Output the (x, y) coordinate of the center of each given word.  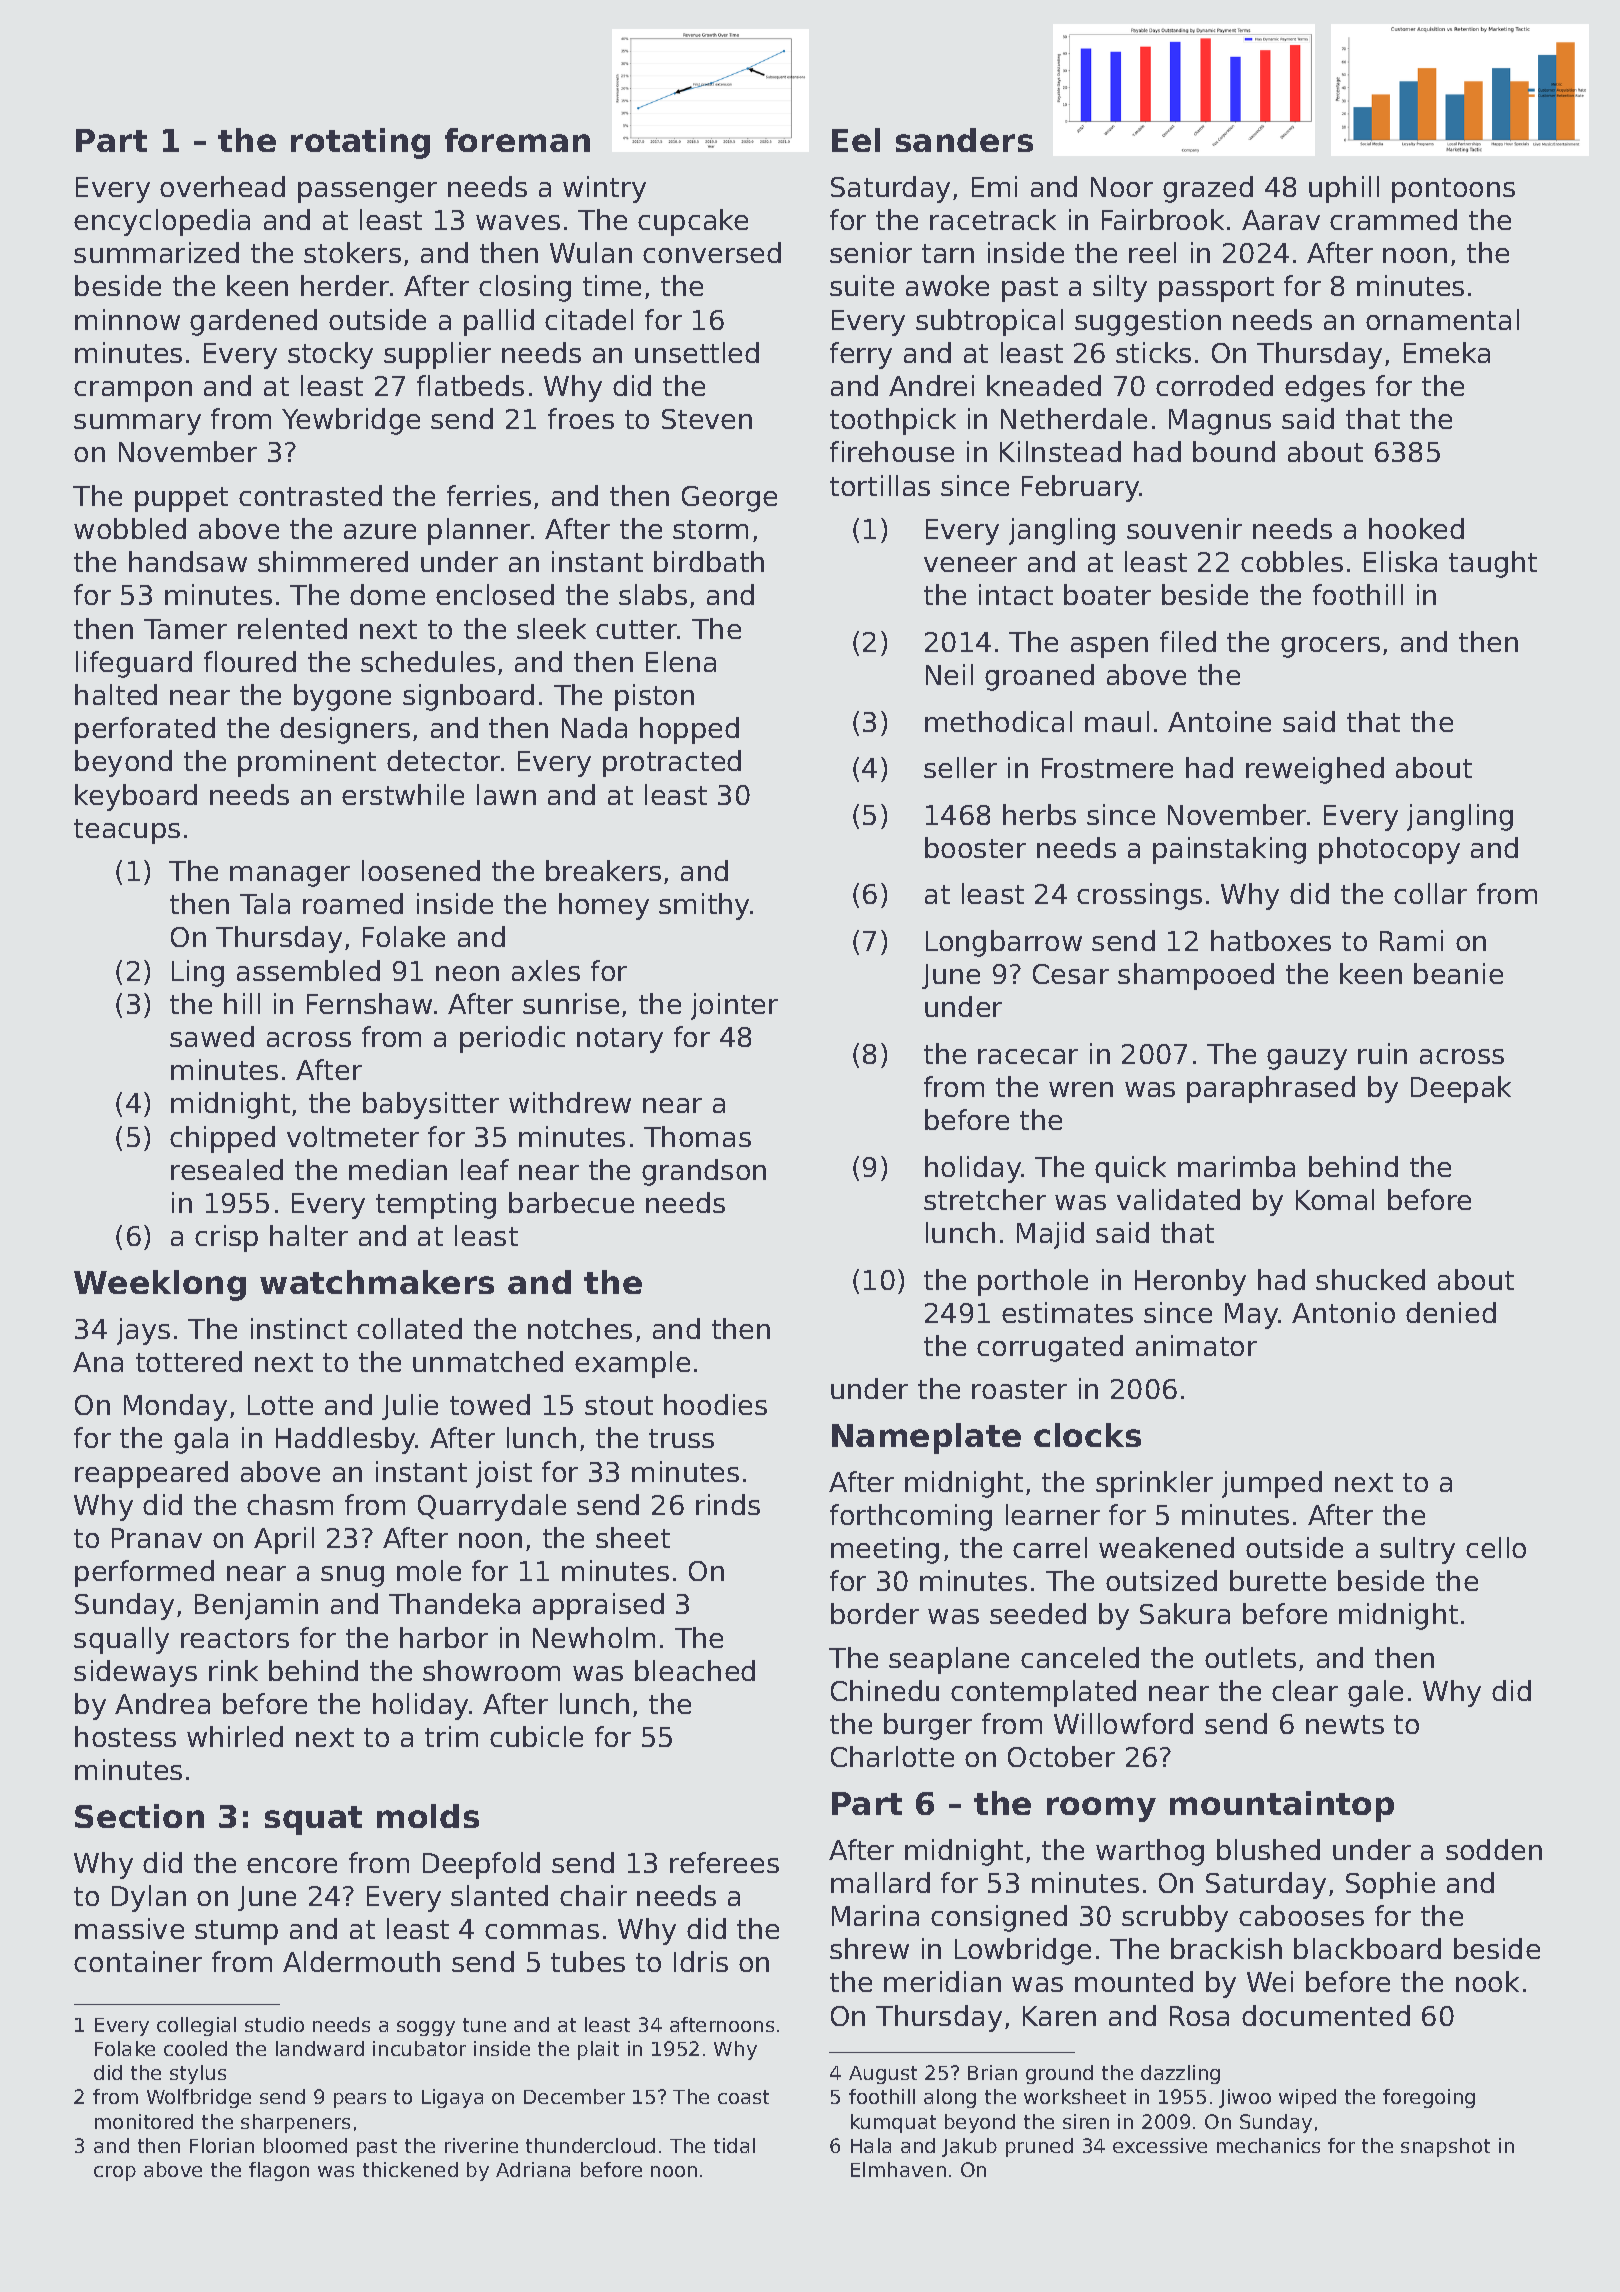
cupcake (693, 222)
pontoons (1453, 190)
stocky (330, 355)
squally (121, 1640)
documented (1326, 2015)
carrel (1050, 1547)
